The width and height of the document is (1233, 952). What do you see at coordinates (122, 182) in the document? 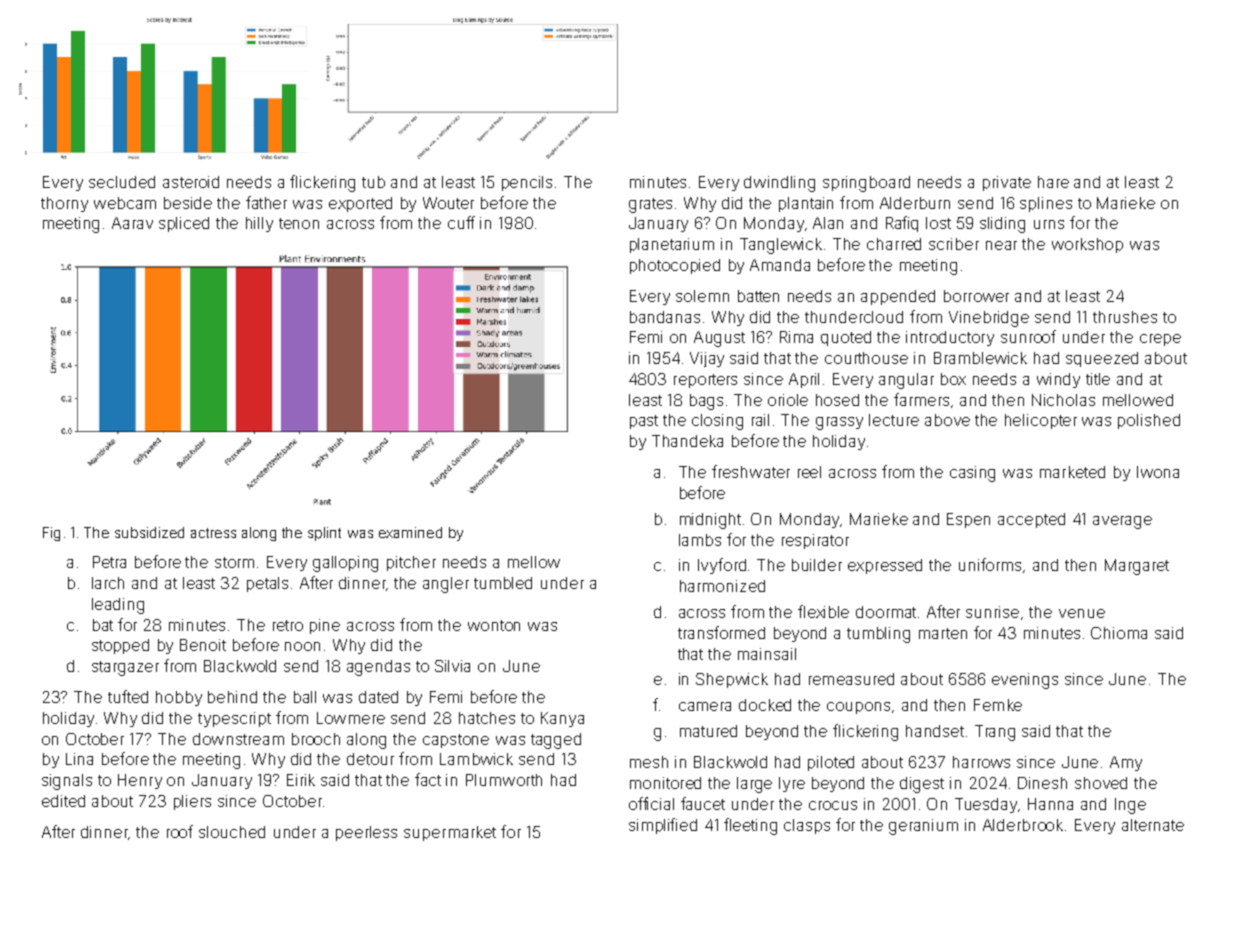
I see `secluded` at bounding box center [122, 182].
